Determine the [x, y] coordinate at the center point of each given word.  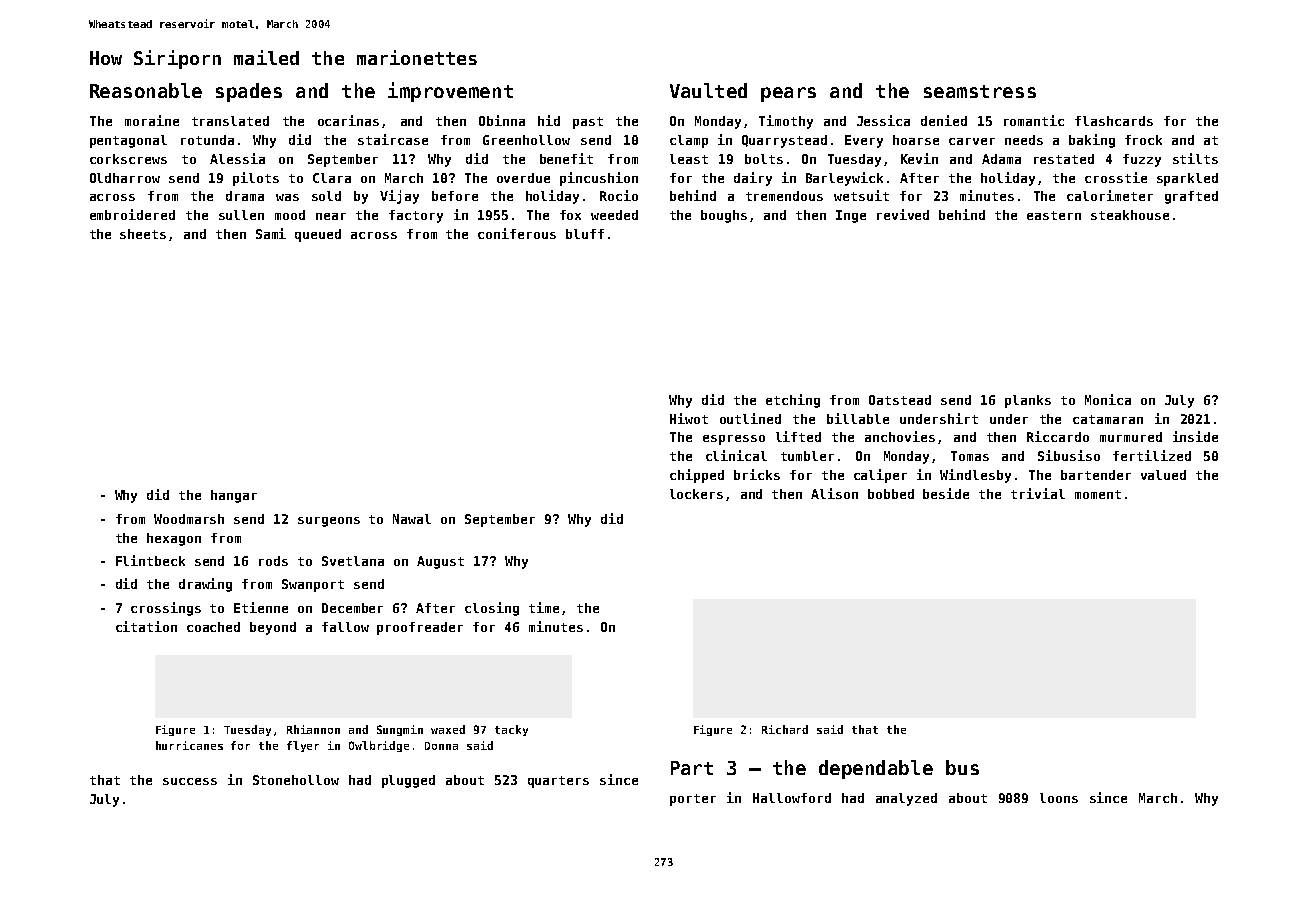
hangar [234, 496]
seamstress [980, 91]
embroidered [132, 214]
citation [146, 626]
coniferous [517, 233]
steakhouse [1130, 215]
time [544, 607]
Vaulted [708, 90]
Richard [785, 729]
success [190, 781]
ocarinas [348, 120]
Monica [1108, 399]
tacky [511, 730]
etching [793, 401]
